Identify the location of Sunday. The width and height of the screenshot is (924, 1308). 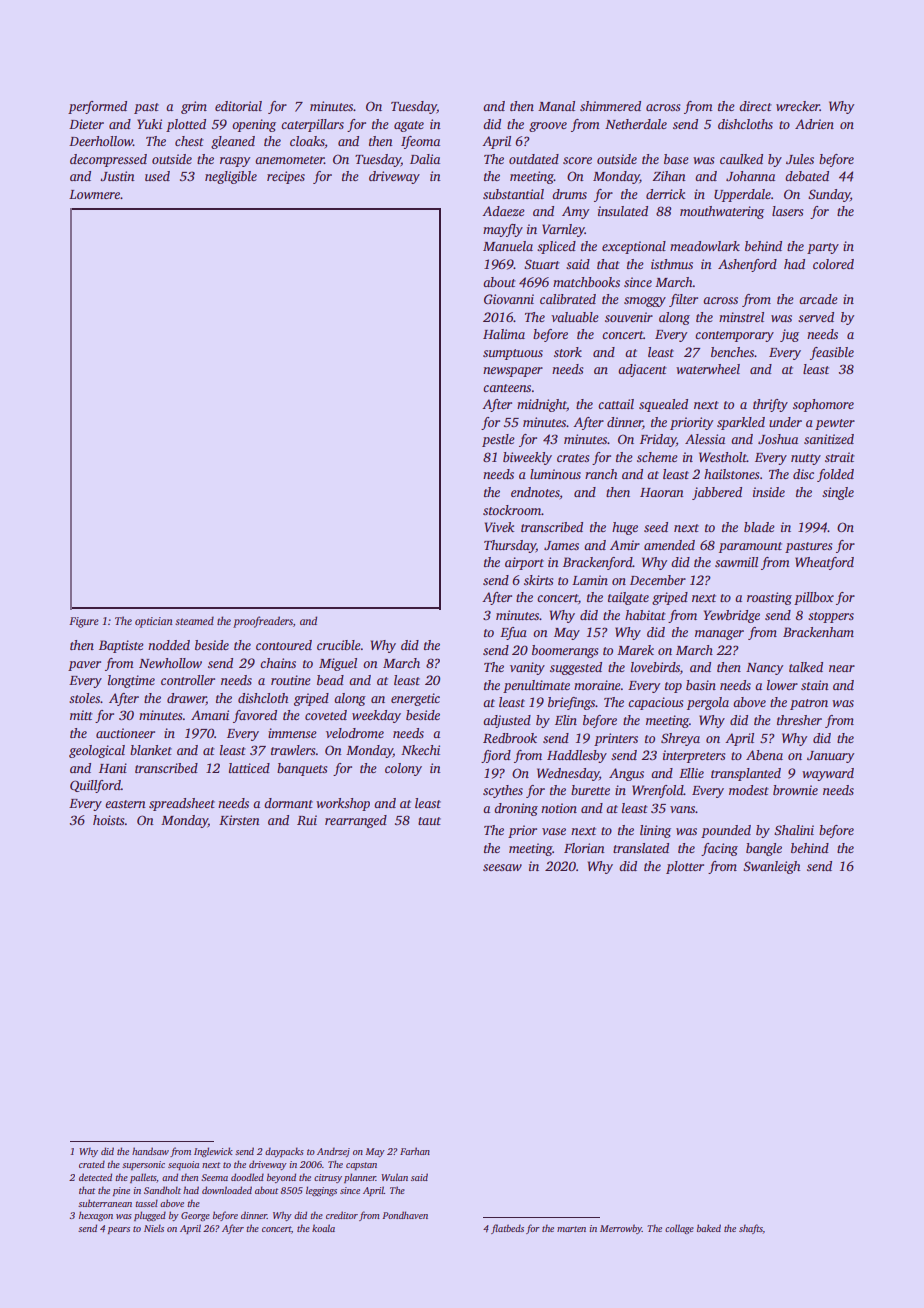
(829, 195).
